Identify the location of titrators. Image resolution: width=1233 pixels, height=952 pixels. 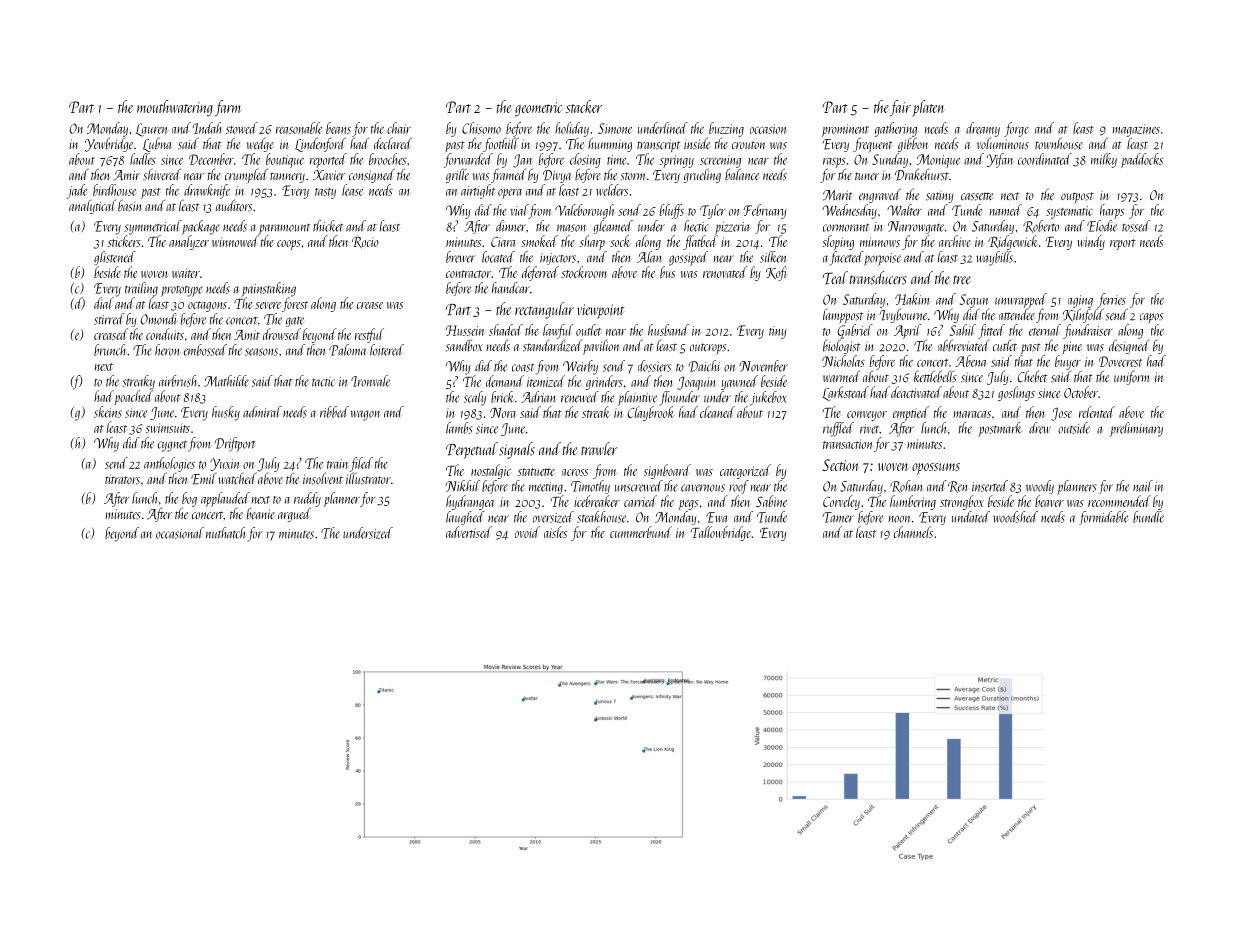
(122, 479).
